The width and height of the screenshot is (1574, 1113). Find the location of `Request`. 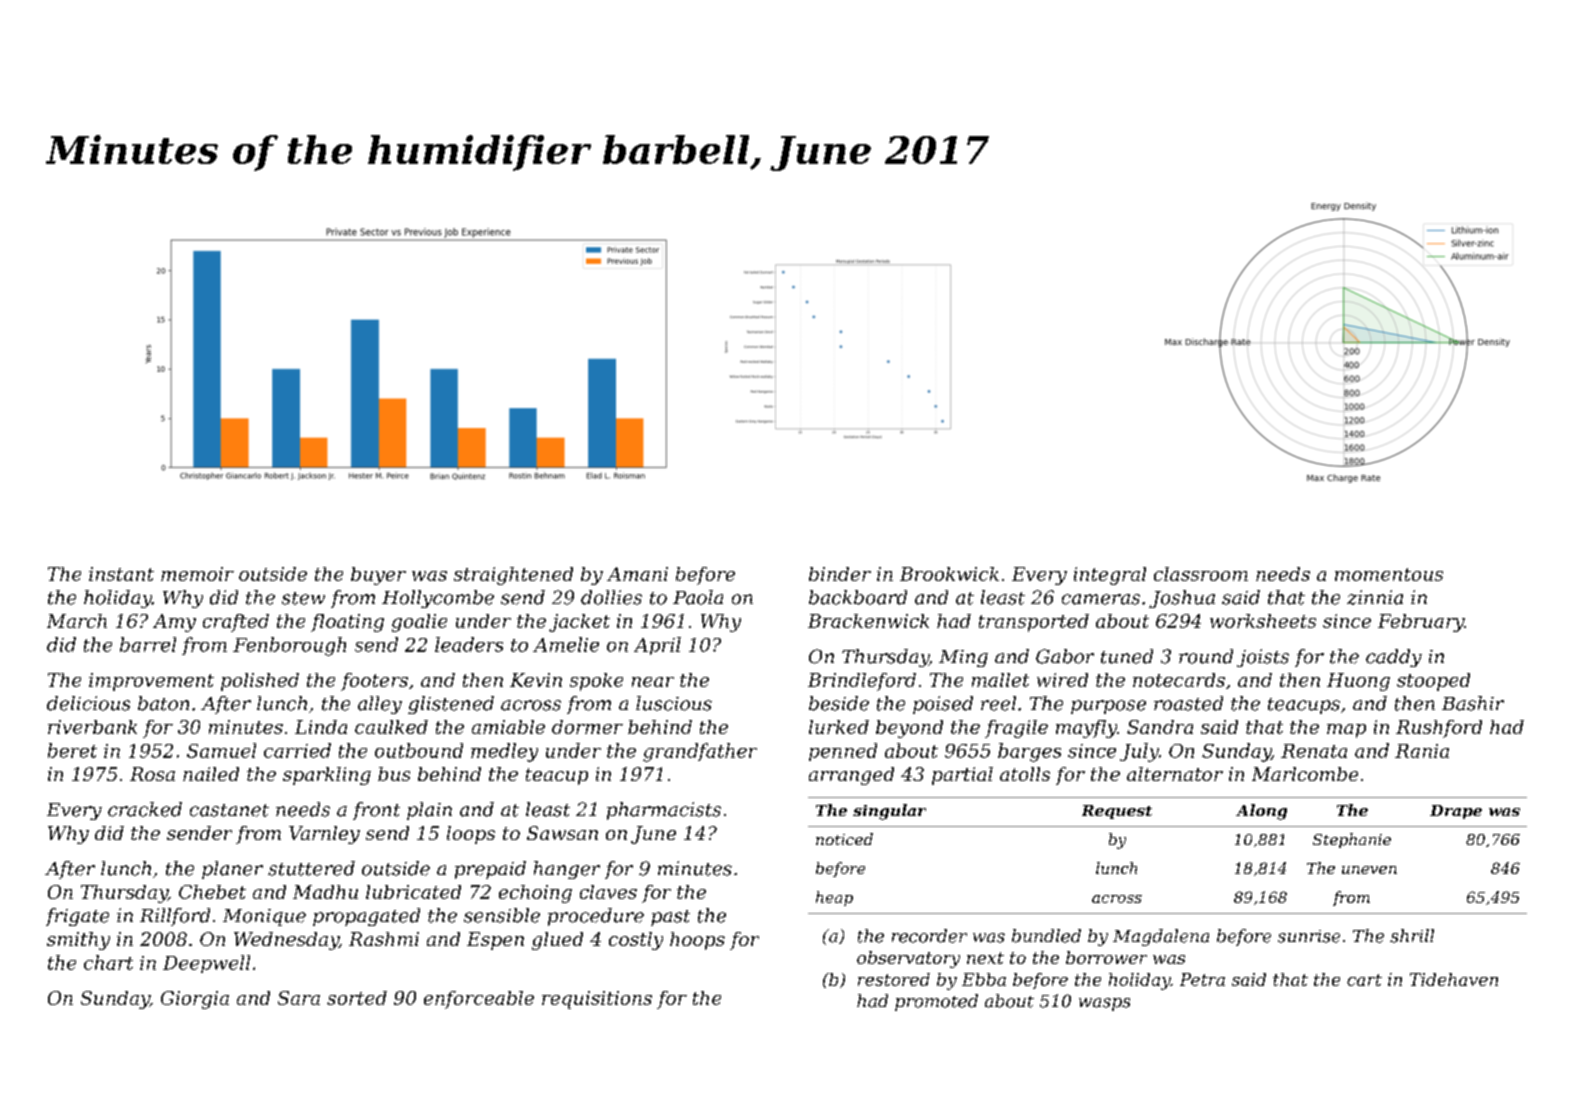

Request is located at coordinates (1117, 812).
